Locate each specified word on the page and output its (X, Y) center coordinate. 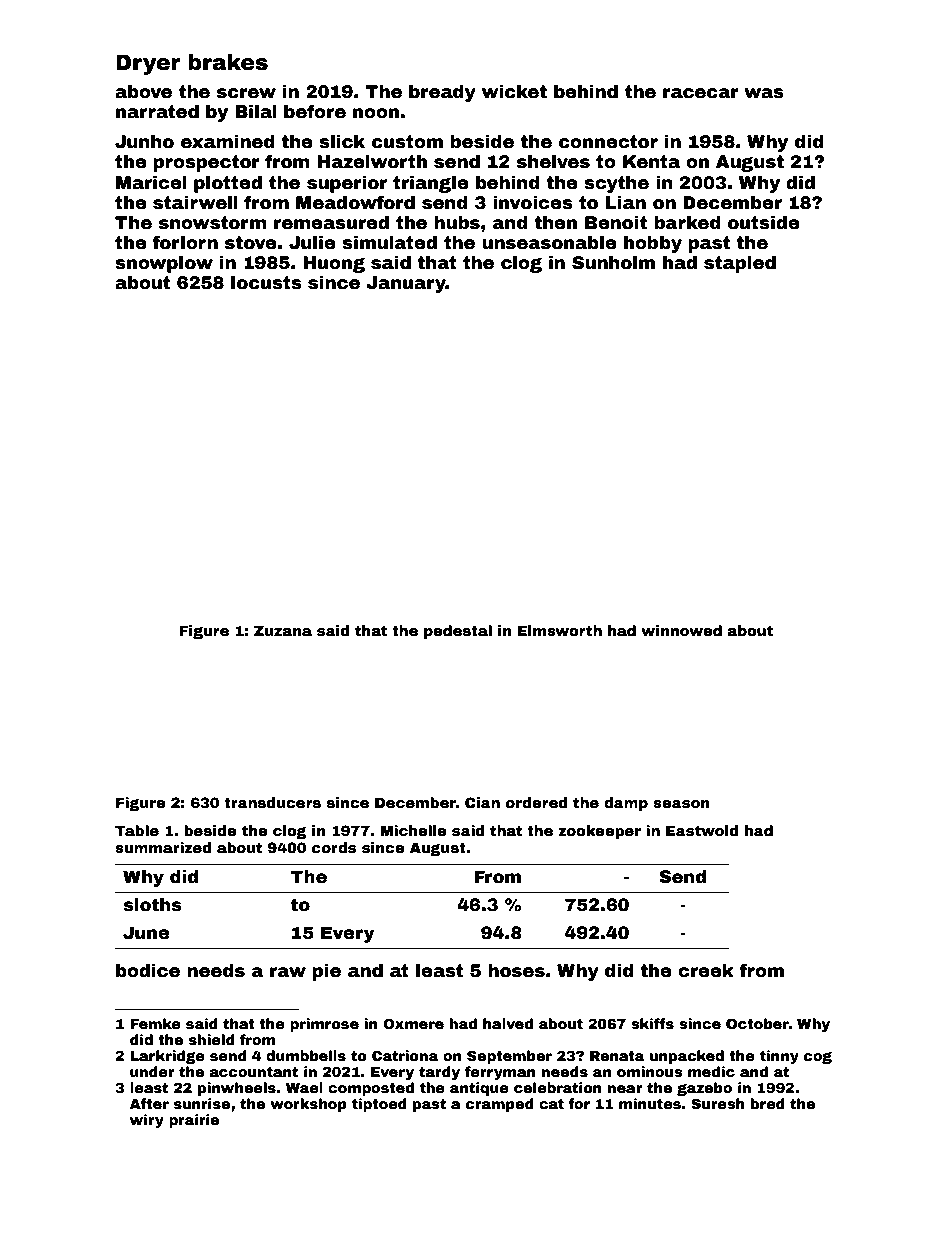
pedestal (458, 632)
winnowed (681, 630)
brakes (228, 62)
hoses (516, 971)
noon (376, 113)
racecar (701, 93)
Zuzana (283, 630)
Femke (155, 1023)
